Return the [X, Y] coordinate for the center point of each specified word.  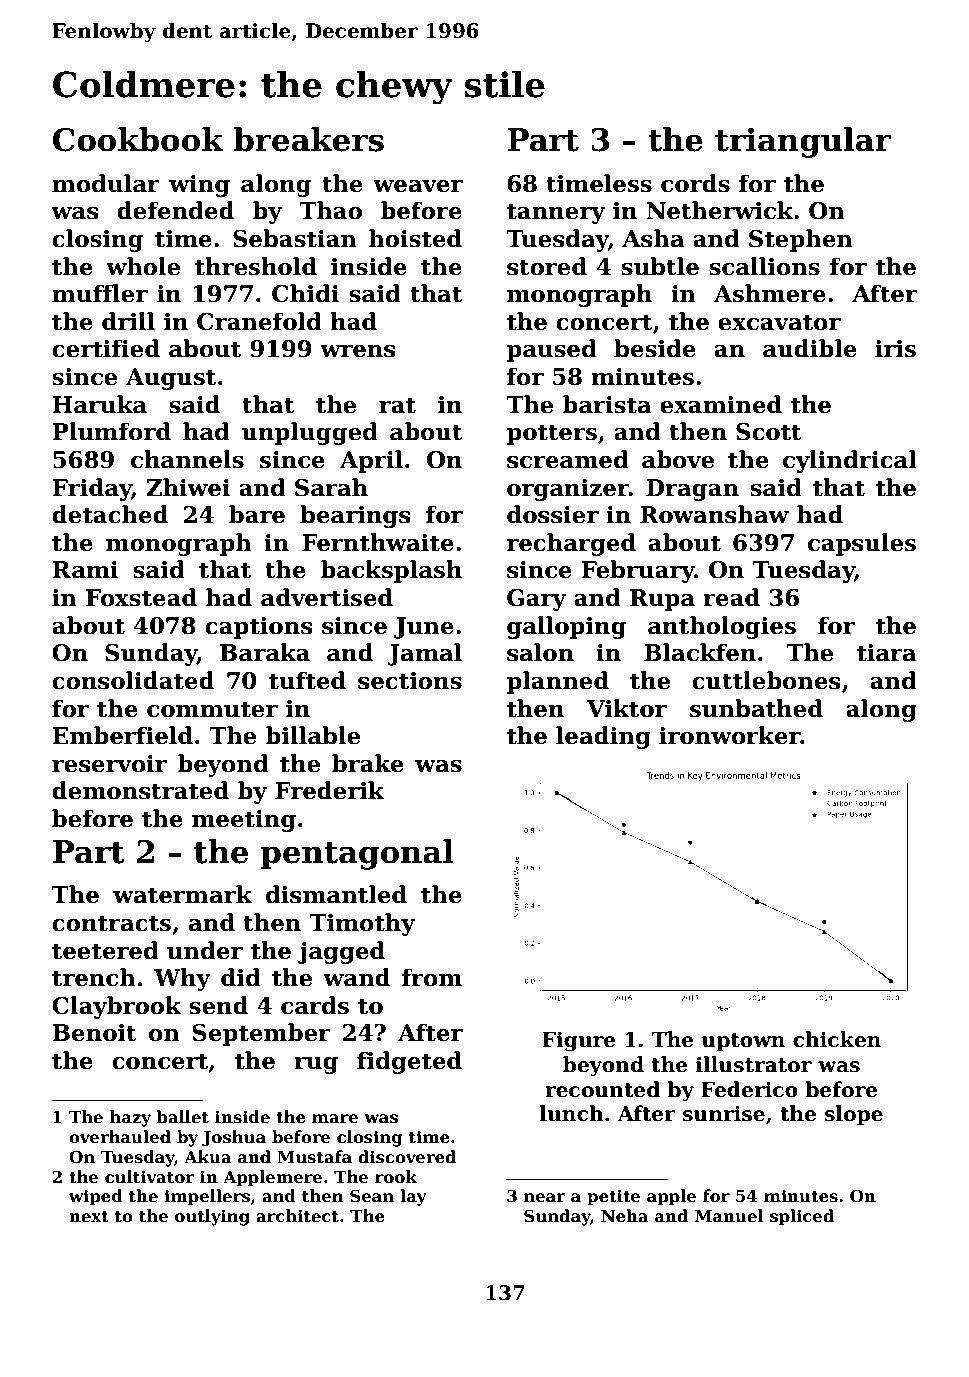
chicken [837, 1039]
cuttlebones [766, 680]
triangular [803, 142]
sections [410, 681]
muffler [100, 293]
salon [540, 652]
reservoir [109, 764]
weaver [418, 186]
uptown [743, 1042]
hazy [130, 1118]
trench [94, 977]
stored [547, 266]
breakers [309, 139]
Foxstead [141, 597]
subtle [660, 266]
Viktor [627, 708]
